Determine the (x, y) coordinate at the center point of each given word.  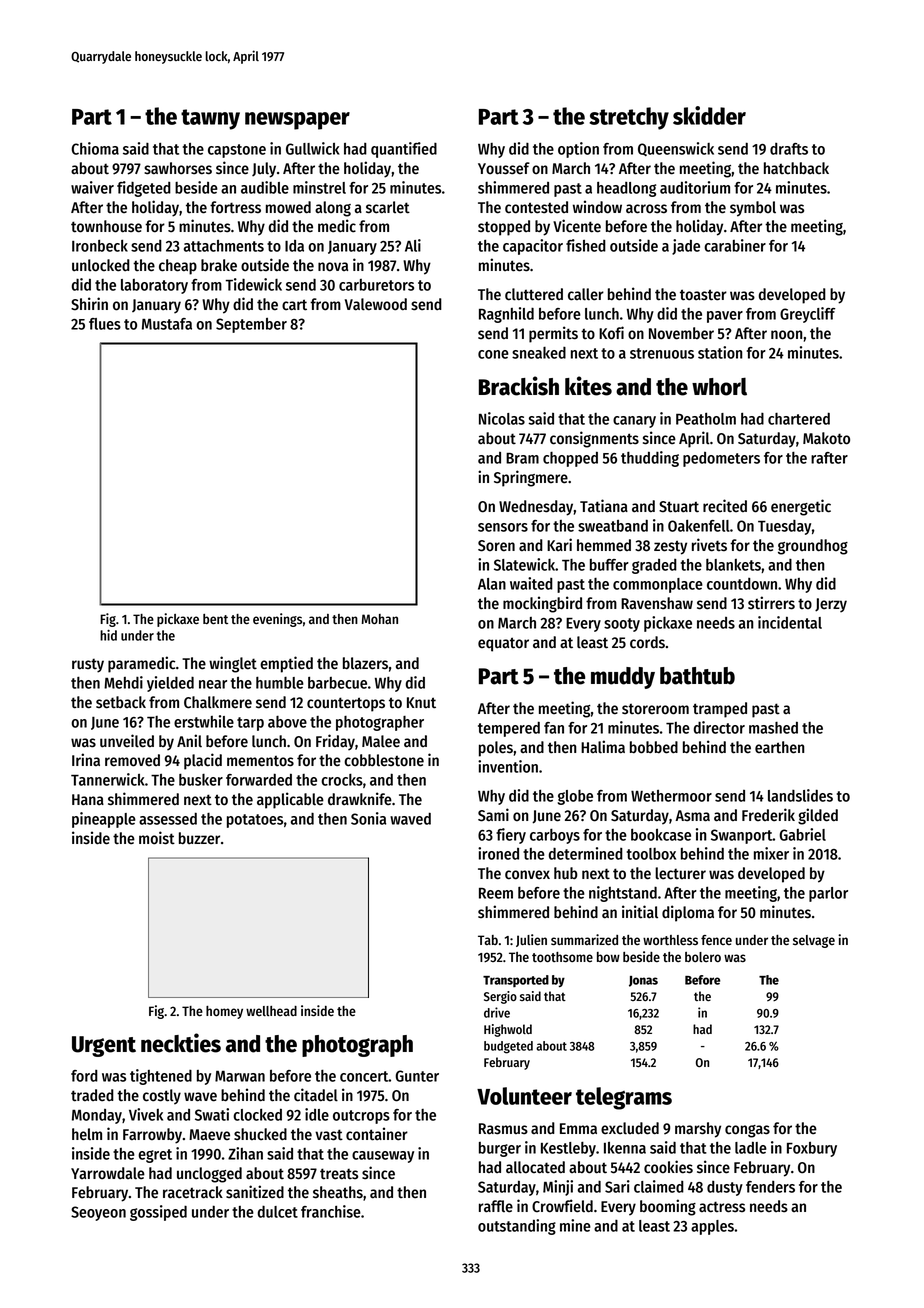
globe (575, 797)
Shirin (89, 304)
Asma (692, 816)
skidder (709, 115)
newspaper (297, 121)
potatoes (255, 821)
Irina (86, 759)
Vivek (146, 1114)
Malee (381, 741)
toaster (703, 295)
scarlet (388, 207)
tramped (720, 710)
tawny (210, 119)
